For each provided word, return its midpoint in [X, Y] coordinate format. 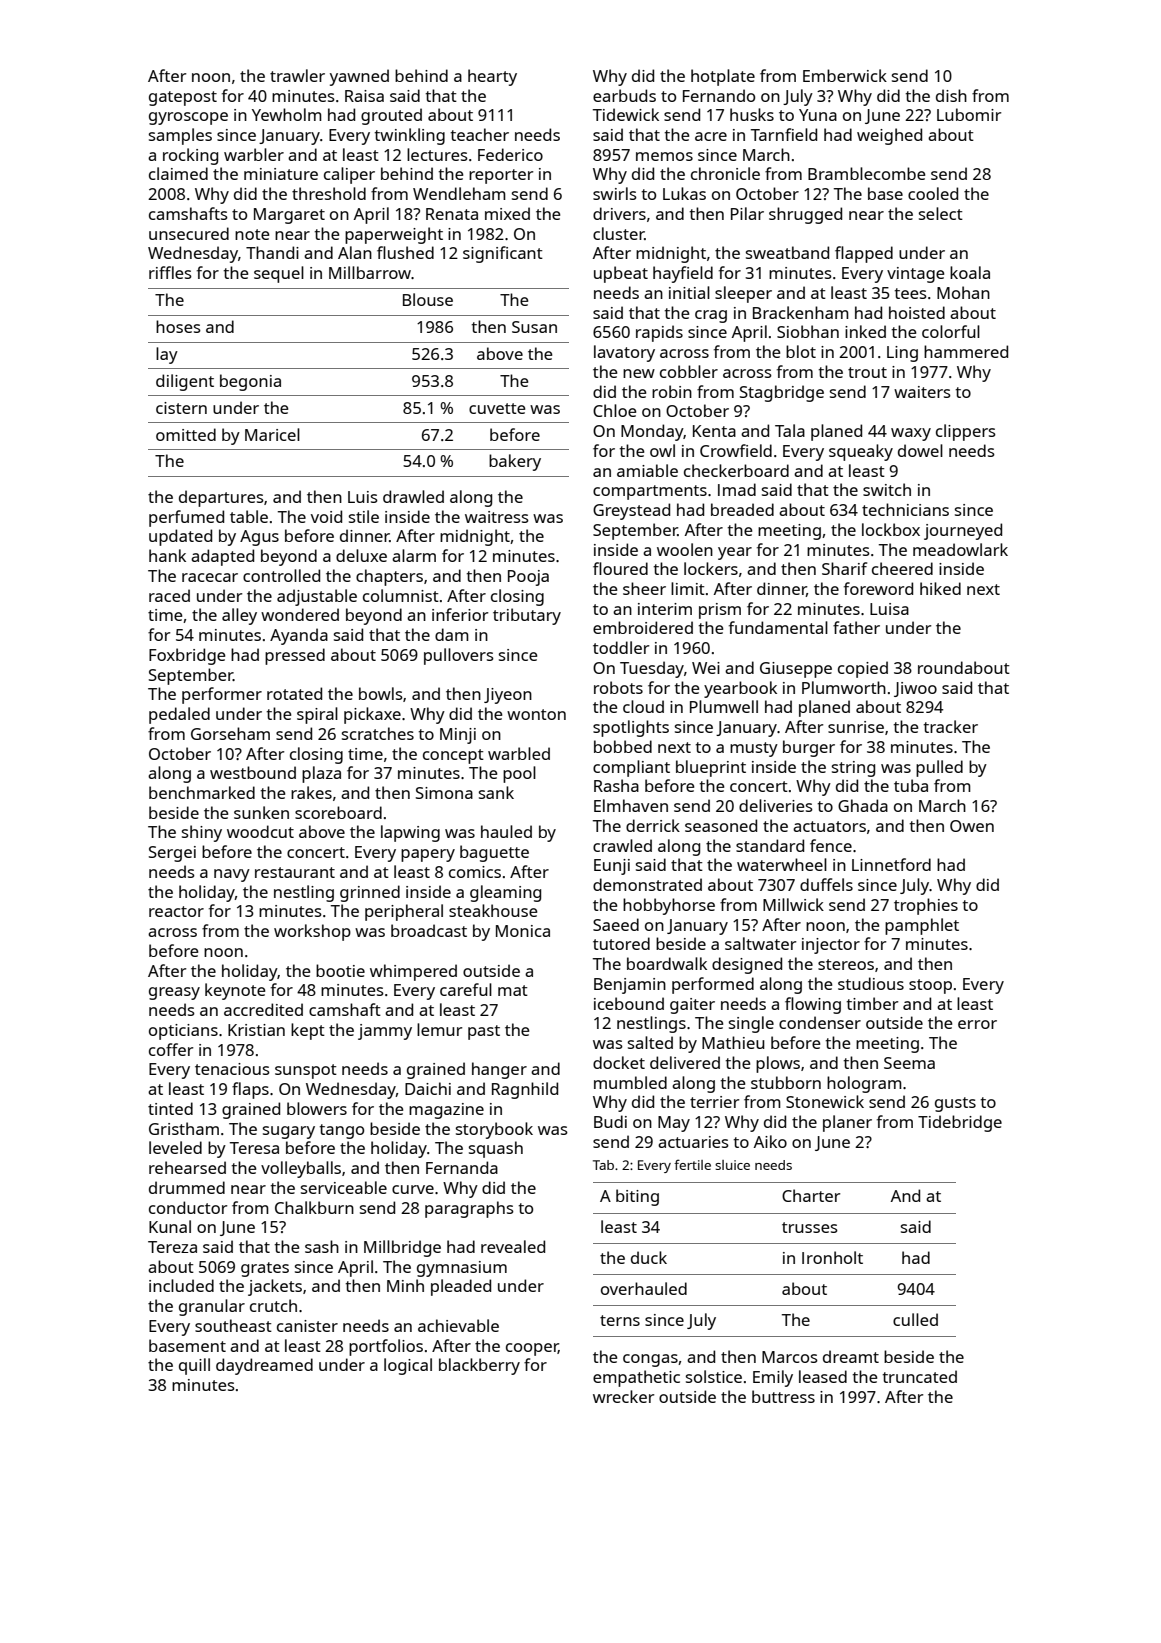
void [326, 516]
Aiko [770, 1141]
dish [951, 95]
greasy [174, 993]
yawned [359, 77]
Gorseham [230, 733]
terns [620, 1320]
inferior [460, 614]
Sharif [844, 568]
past [484, 1032]
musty [754, 749]
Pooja [528, 578]
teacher [479, 134]
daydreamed [264, 1366]
